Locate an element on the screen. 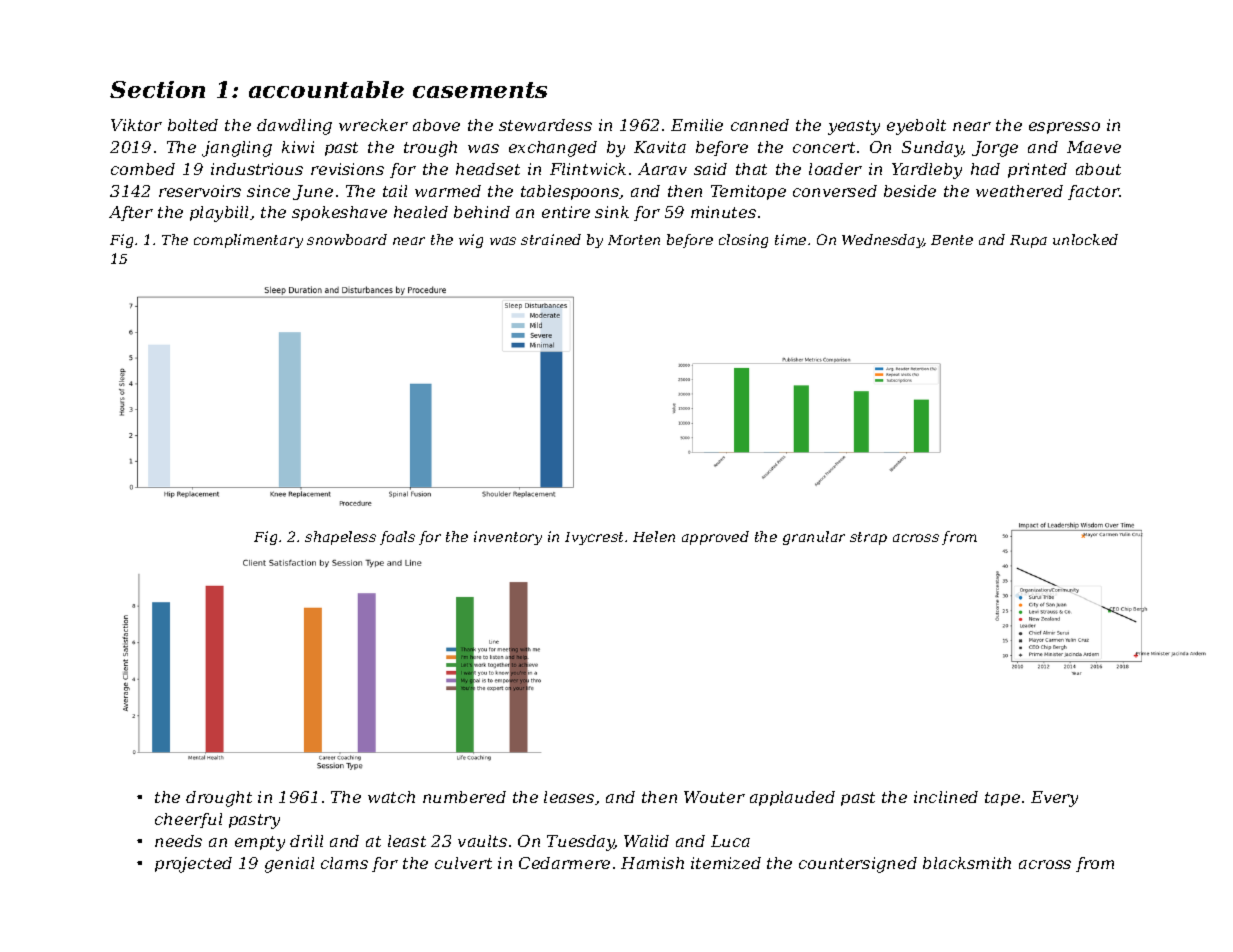 Image resolution: width=1233 pixels, height=952 pixels. eyebolt is located at coordinates (916, 127).
